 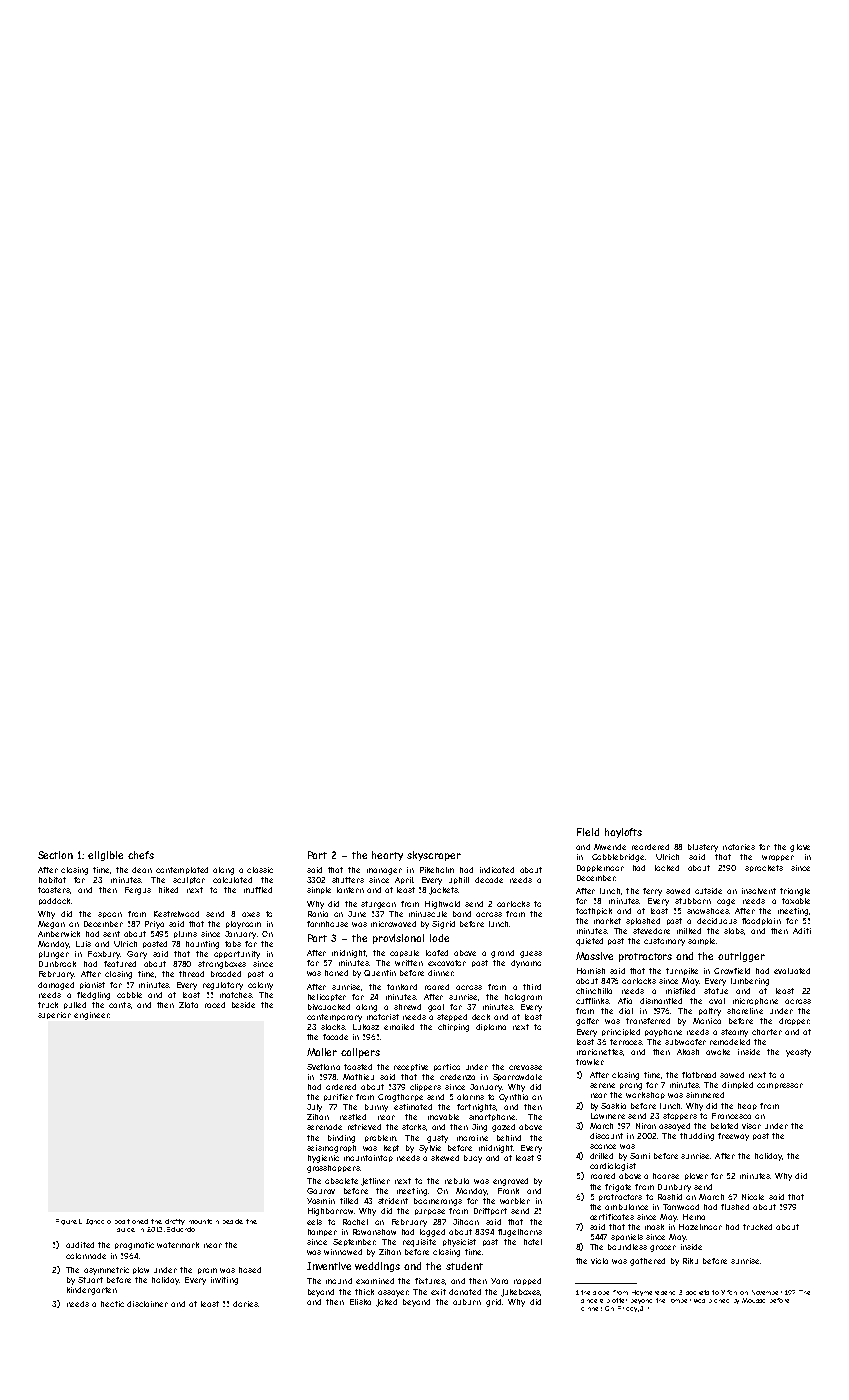 What do you see at coordinates (90, 1280) in the screenshot?
I see `Stuart` at bounding box center [90, 1280].
